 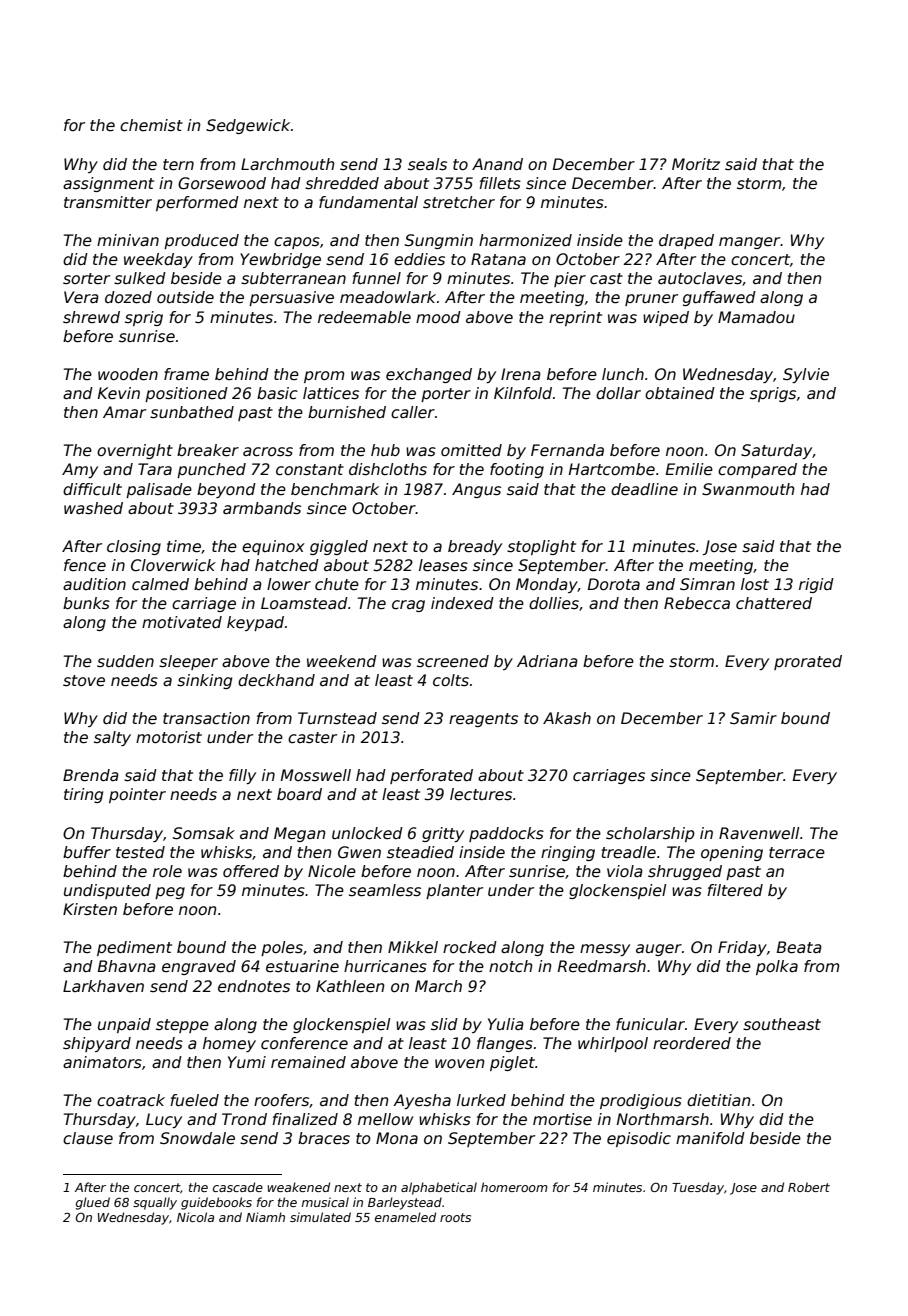 What do you see at coordinates (497, 164) in the document?
I see `Anand` at bounding box center [497, 164].
